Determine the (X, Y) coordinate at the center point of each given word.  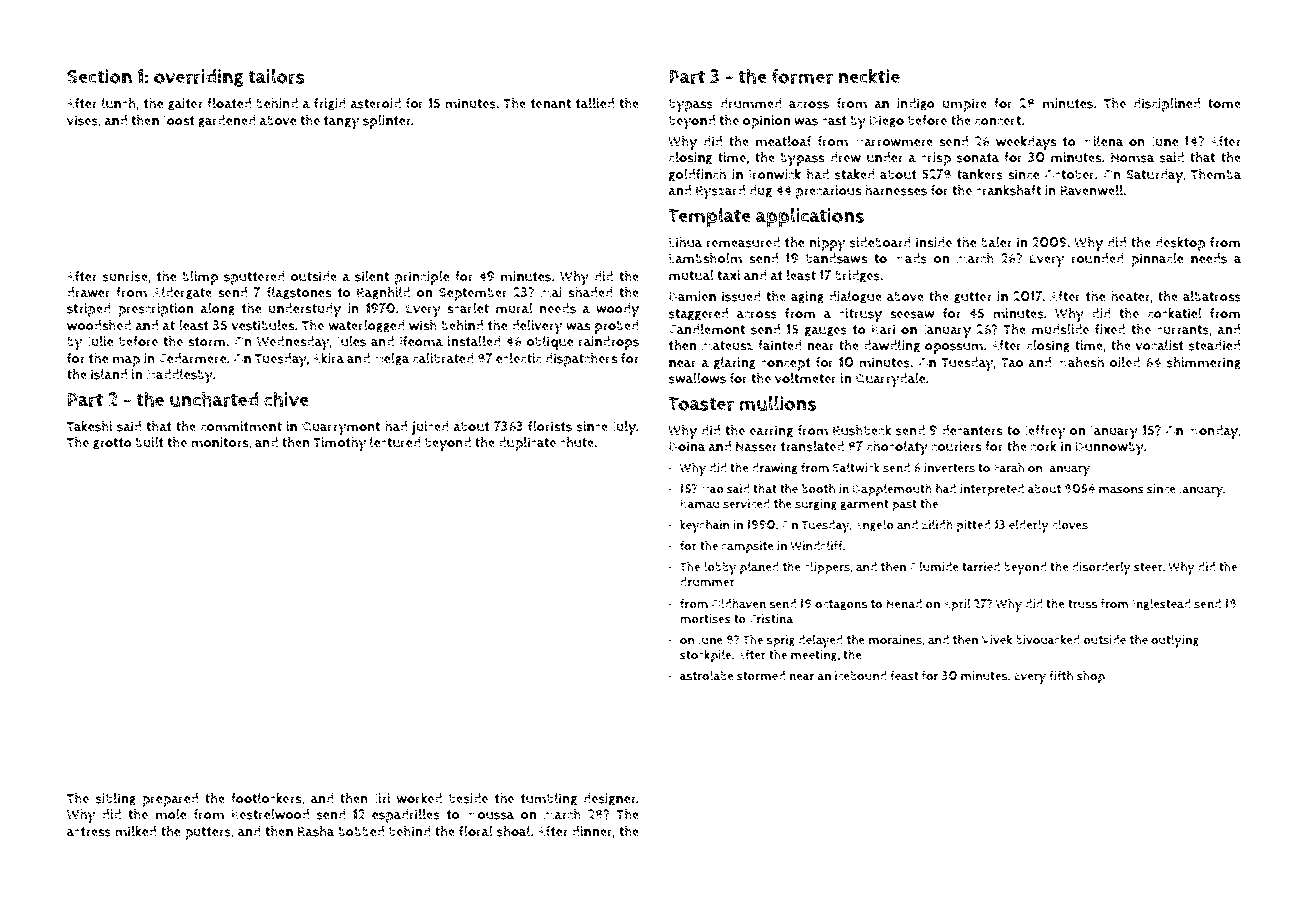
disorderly (1101, 568)
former (802, 76)
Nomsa (1133, 158)
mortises (705, 619)
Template (710, 217)
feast (904, 676)
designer (609, 799)
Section (99, 76)
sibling (116, 799)
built (150, 442)
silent (372, 276)
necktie (869, 76)
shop (1091, 677)
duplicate (527, 444)
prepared (170, 800)
